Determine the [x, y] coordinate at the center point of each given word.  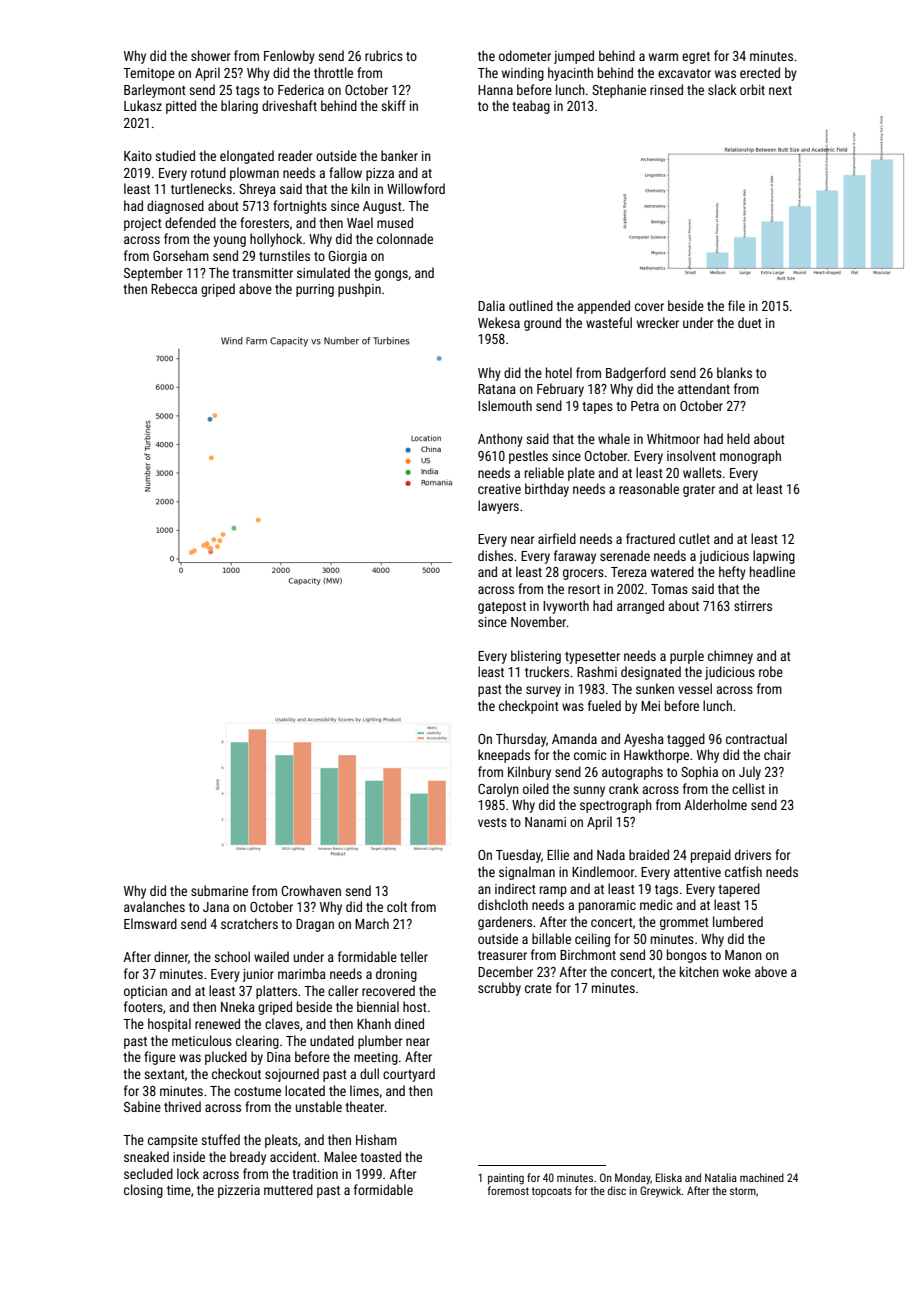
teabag [531, 107]
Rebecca [174, 288]
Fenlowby [289, 57]
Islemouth [505, 405]
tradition [315, 1173]
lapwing [774, 557]
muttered [288, 1189]
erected [760, 72]
